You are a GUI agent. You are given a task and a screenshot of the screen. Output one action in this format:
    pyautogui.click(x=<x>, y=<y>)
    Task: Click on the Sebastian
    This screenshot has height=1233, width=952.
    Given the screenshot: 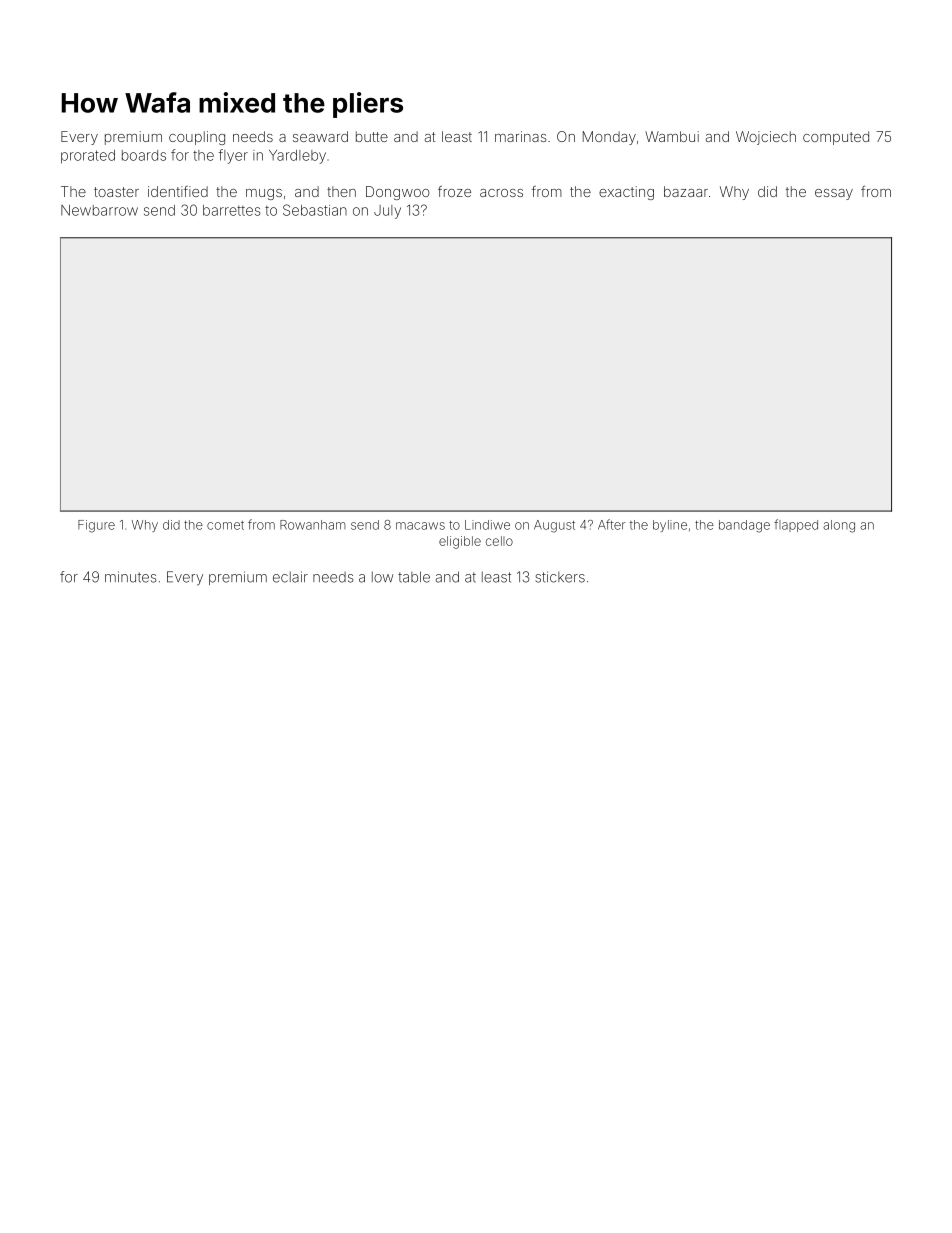 What is the action you would take?
    pyautogui.click(x=315, y=210)
